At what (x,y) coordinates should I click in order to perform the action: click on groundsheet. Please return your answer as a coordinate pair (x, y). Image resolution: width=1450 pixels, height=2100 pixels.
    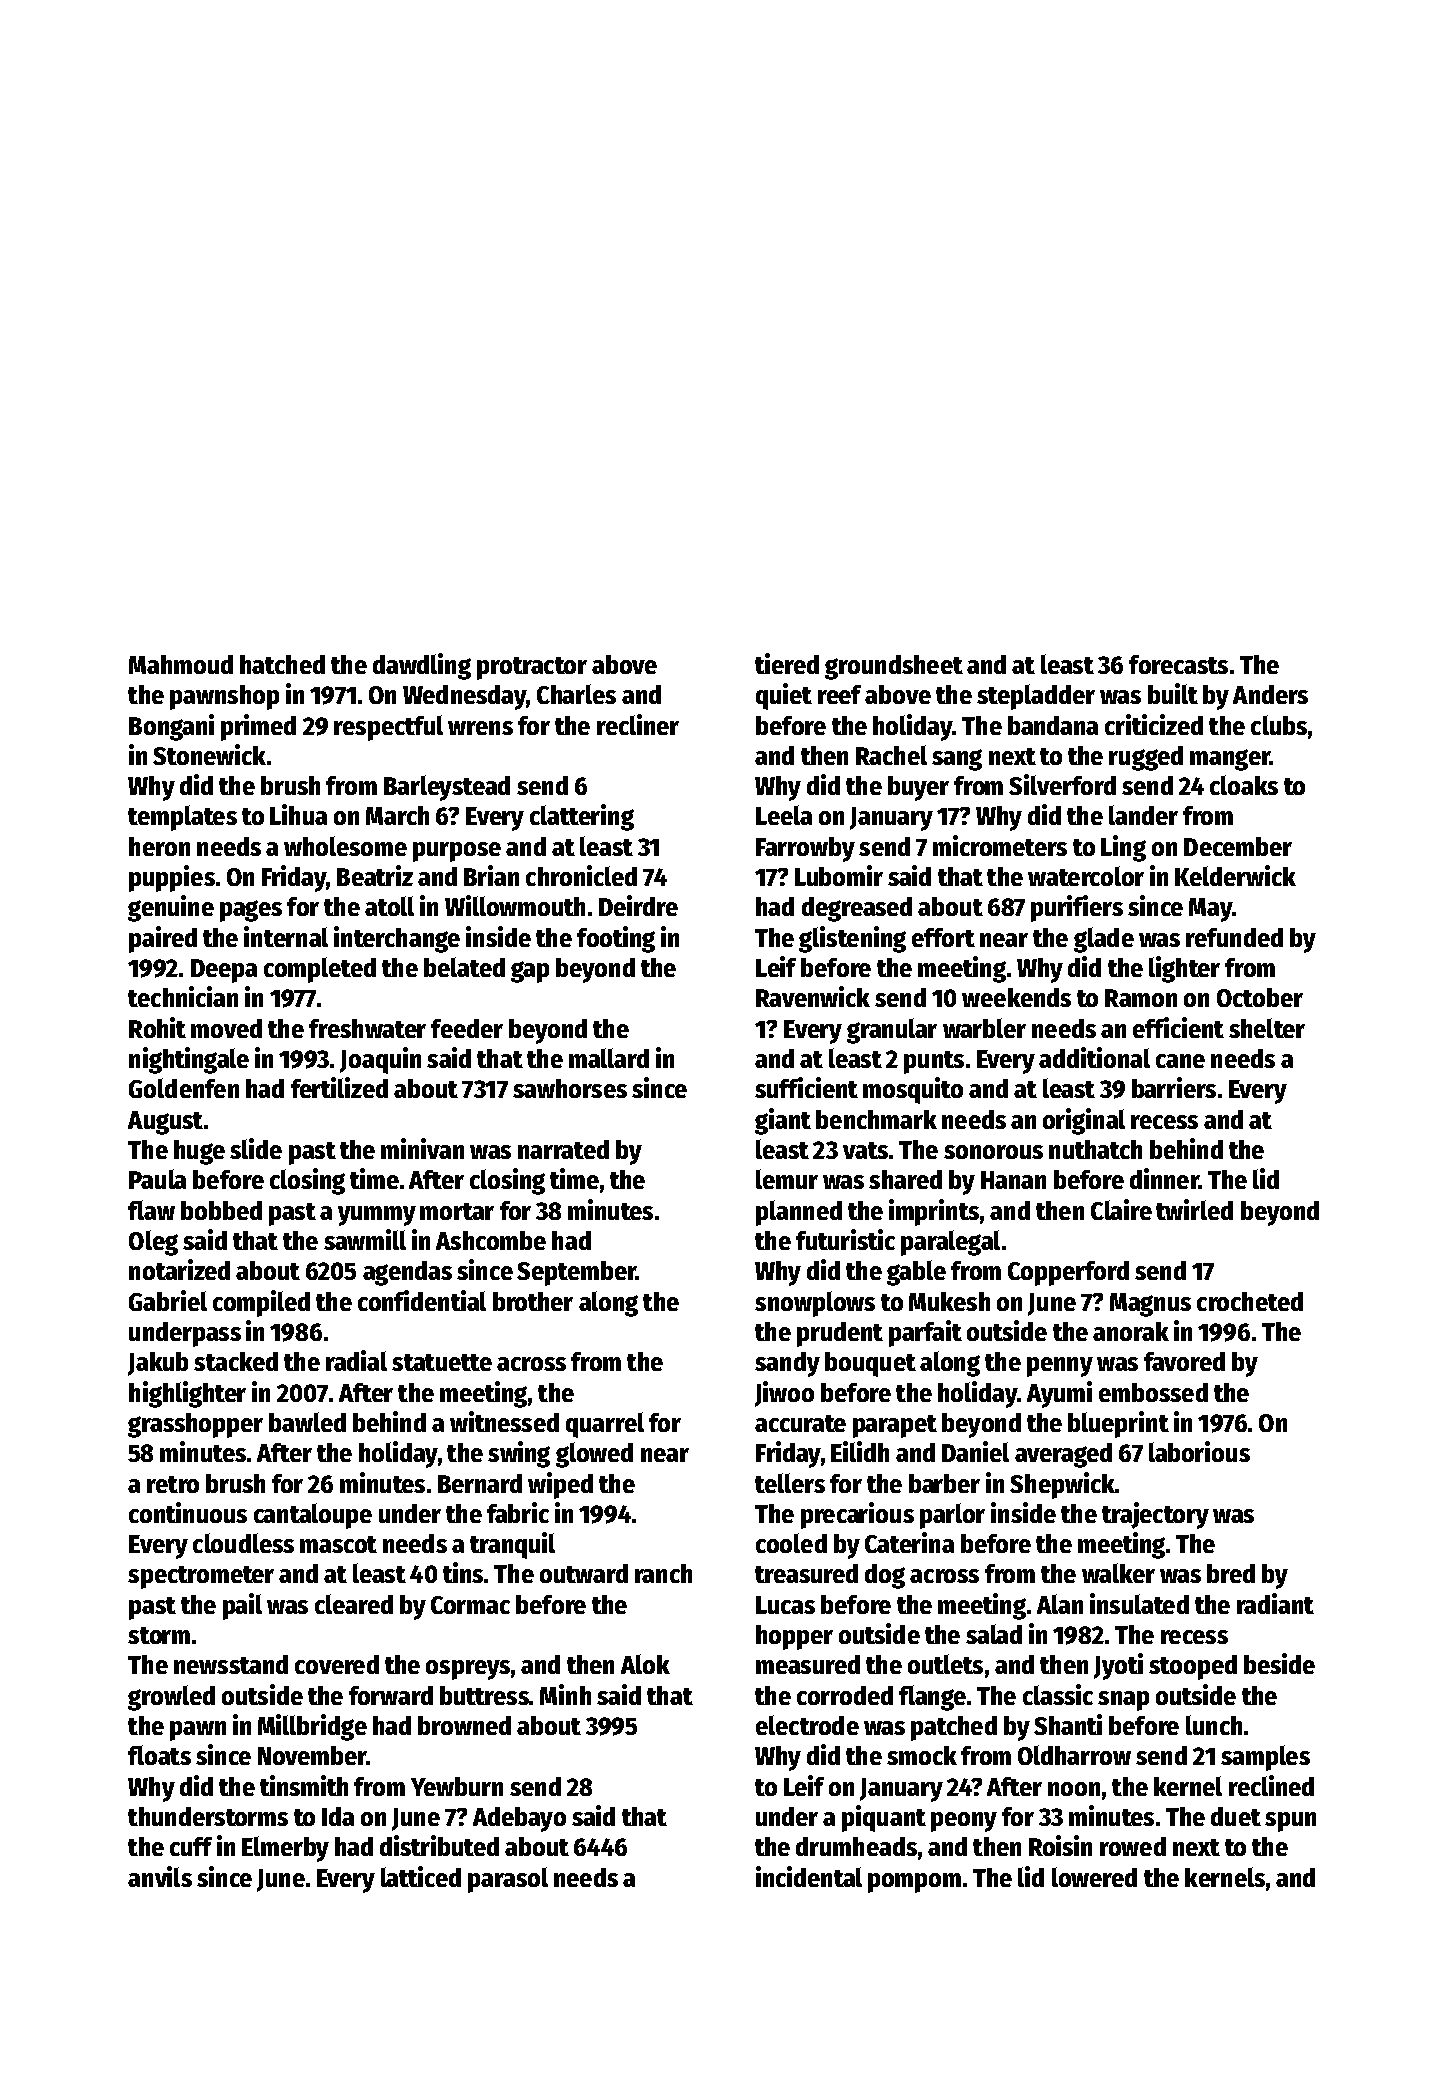
    Looking at the image, I should click on (894, 667).
